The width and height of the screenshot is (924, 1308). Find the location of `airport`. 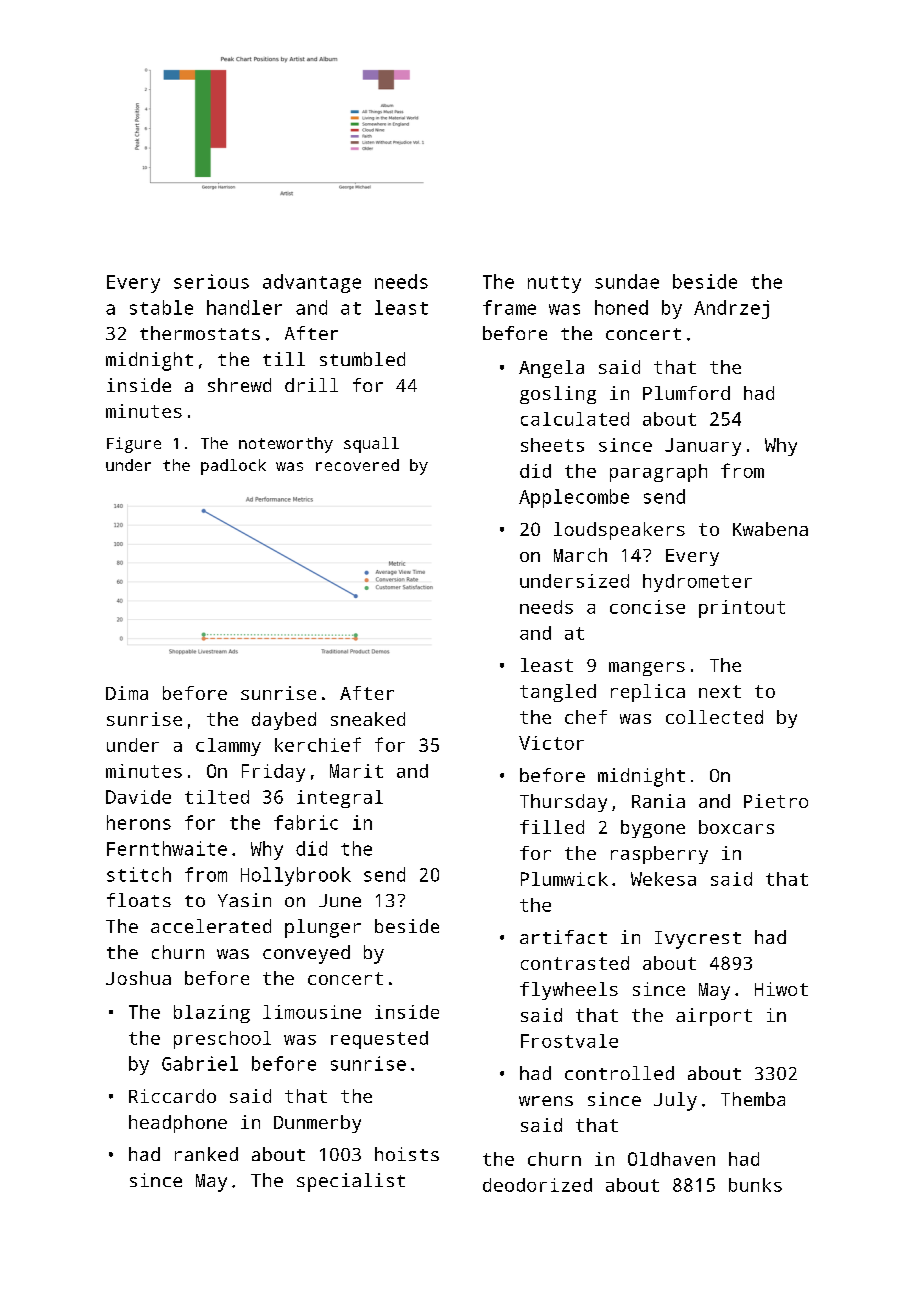

airport is located at coordinates (714, 1017).
